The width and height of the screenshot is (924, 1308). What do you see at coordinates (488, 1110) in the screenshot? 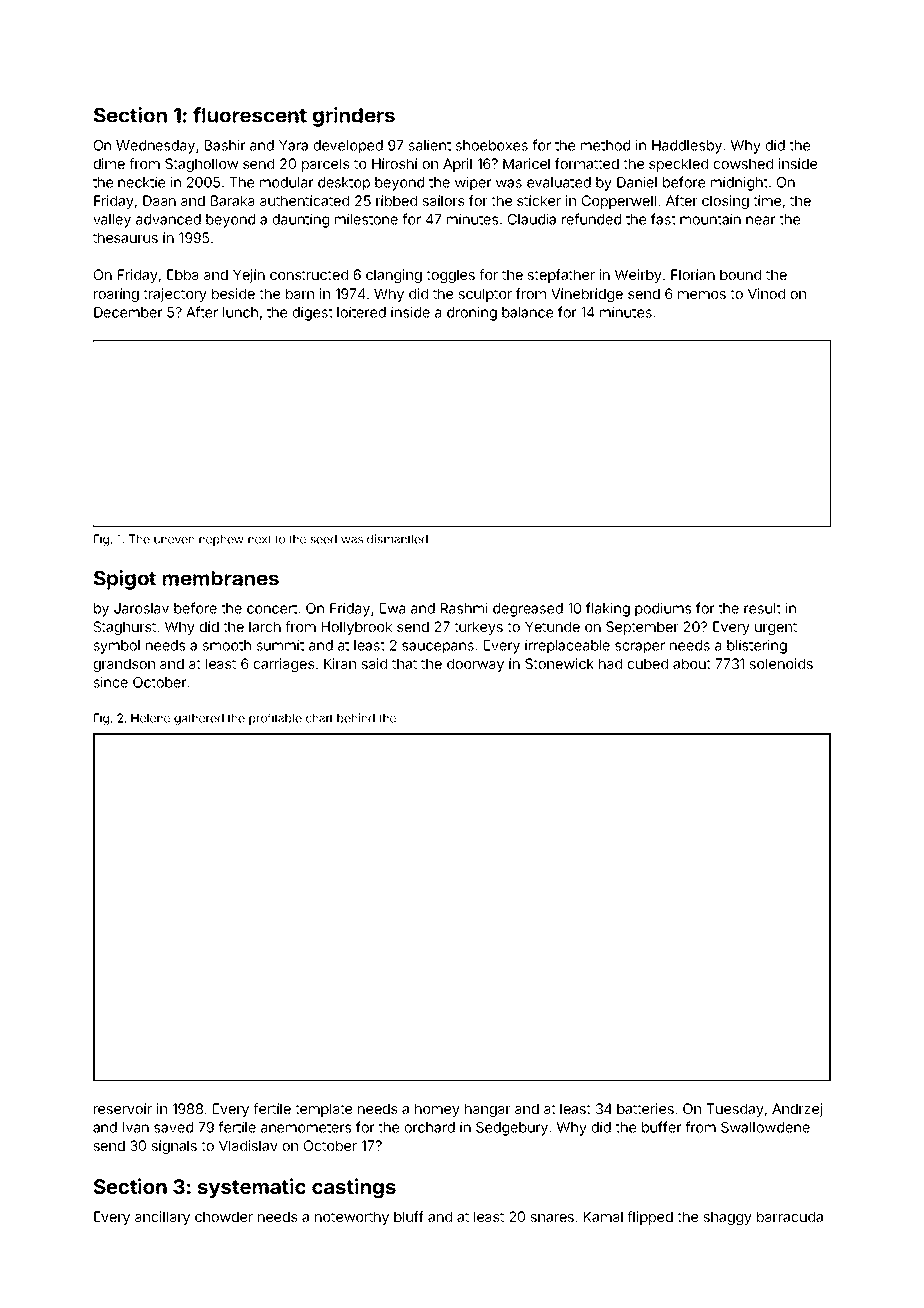
I see `hangar` at bounding box center [488, 1110].
